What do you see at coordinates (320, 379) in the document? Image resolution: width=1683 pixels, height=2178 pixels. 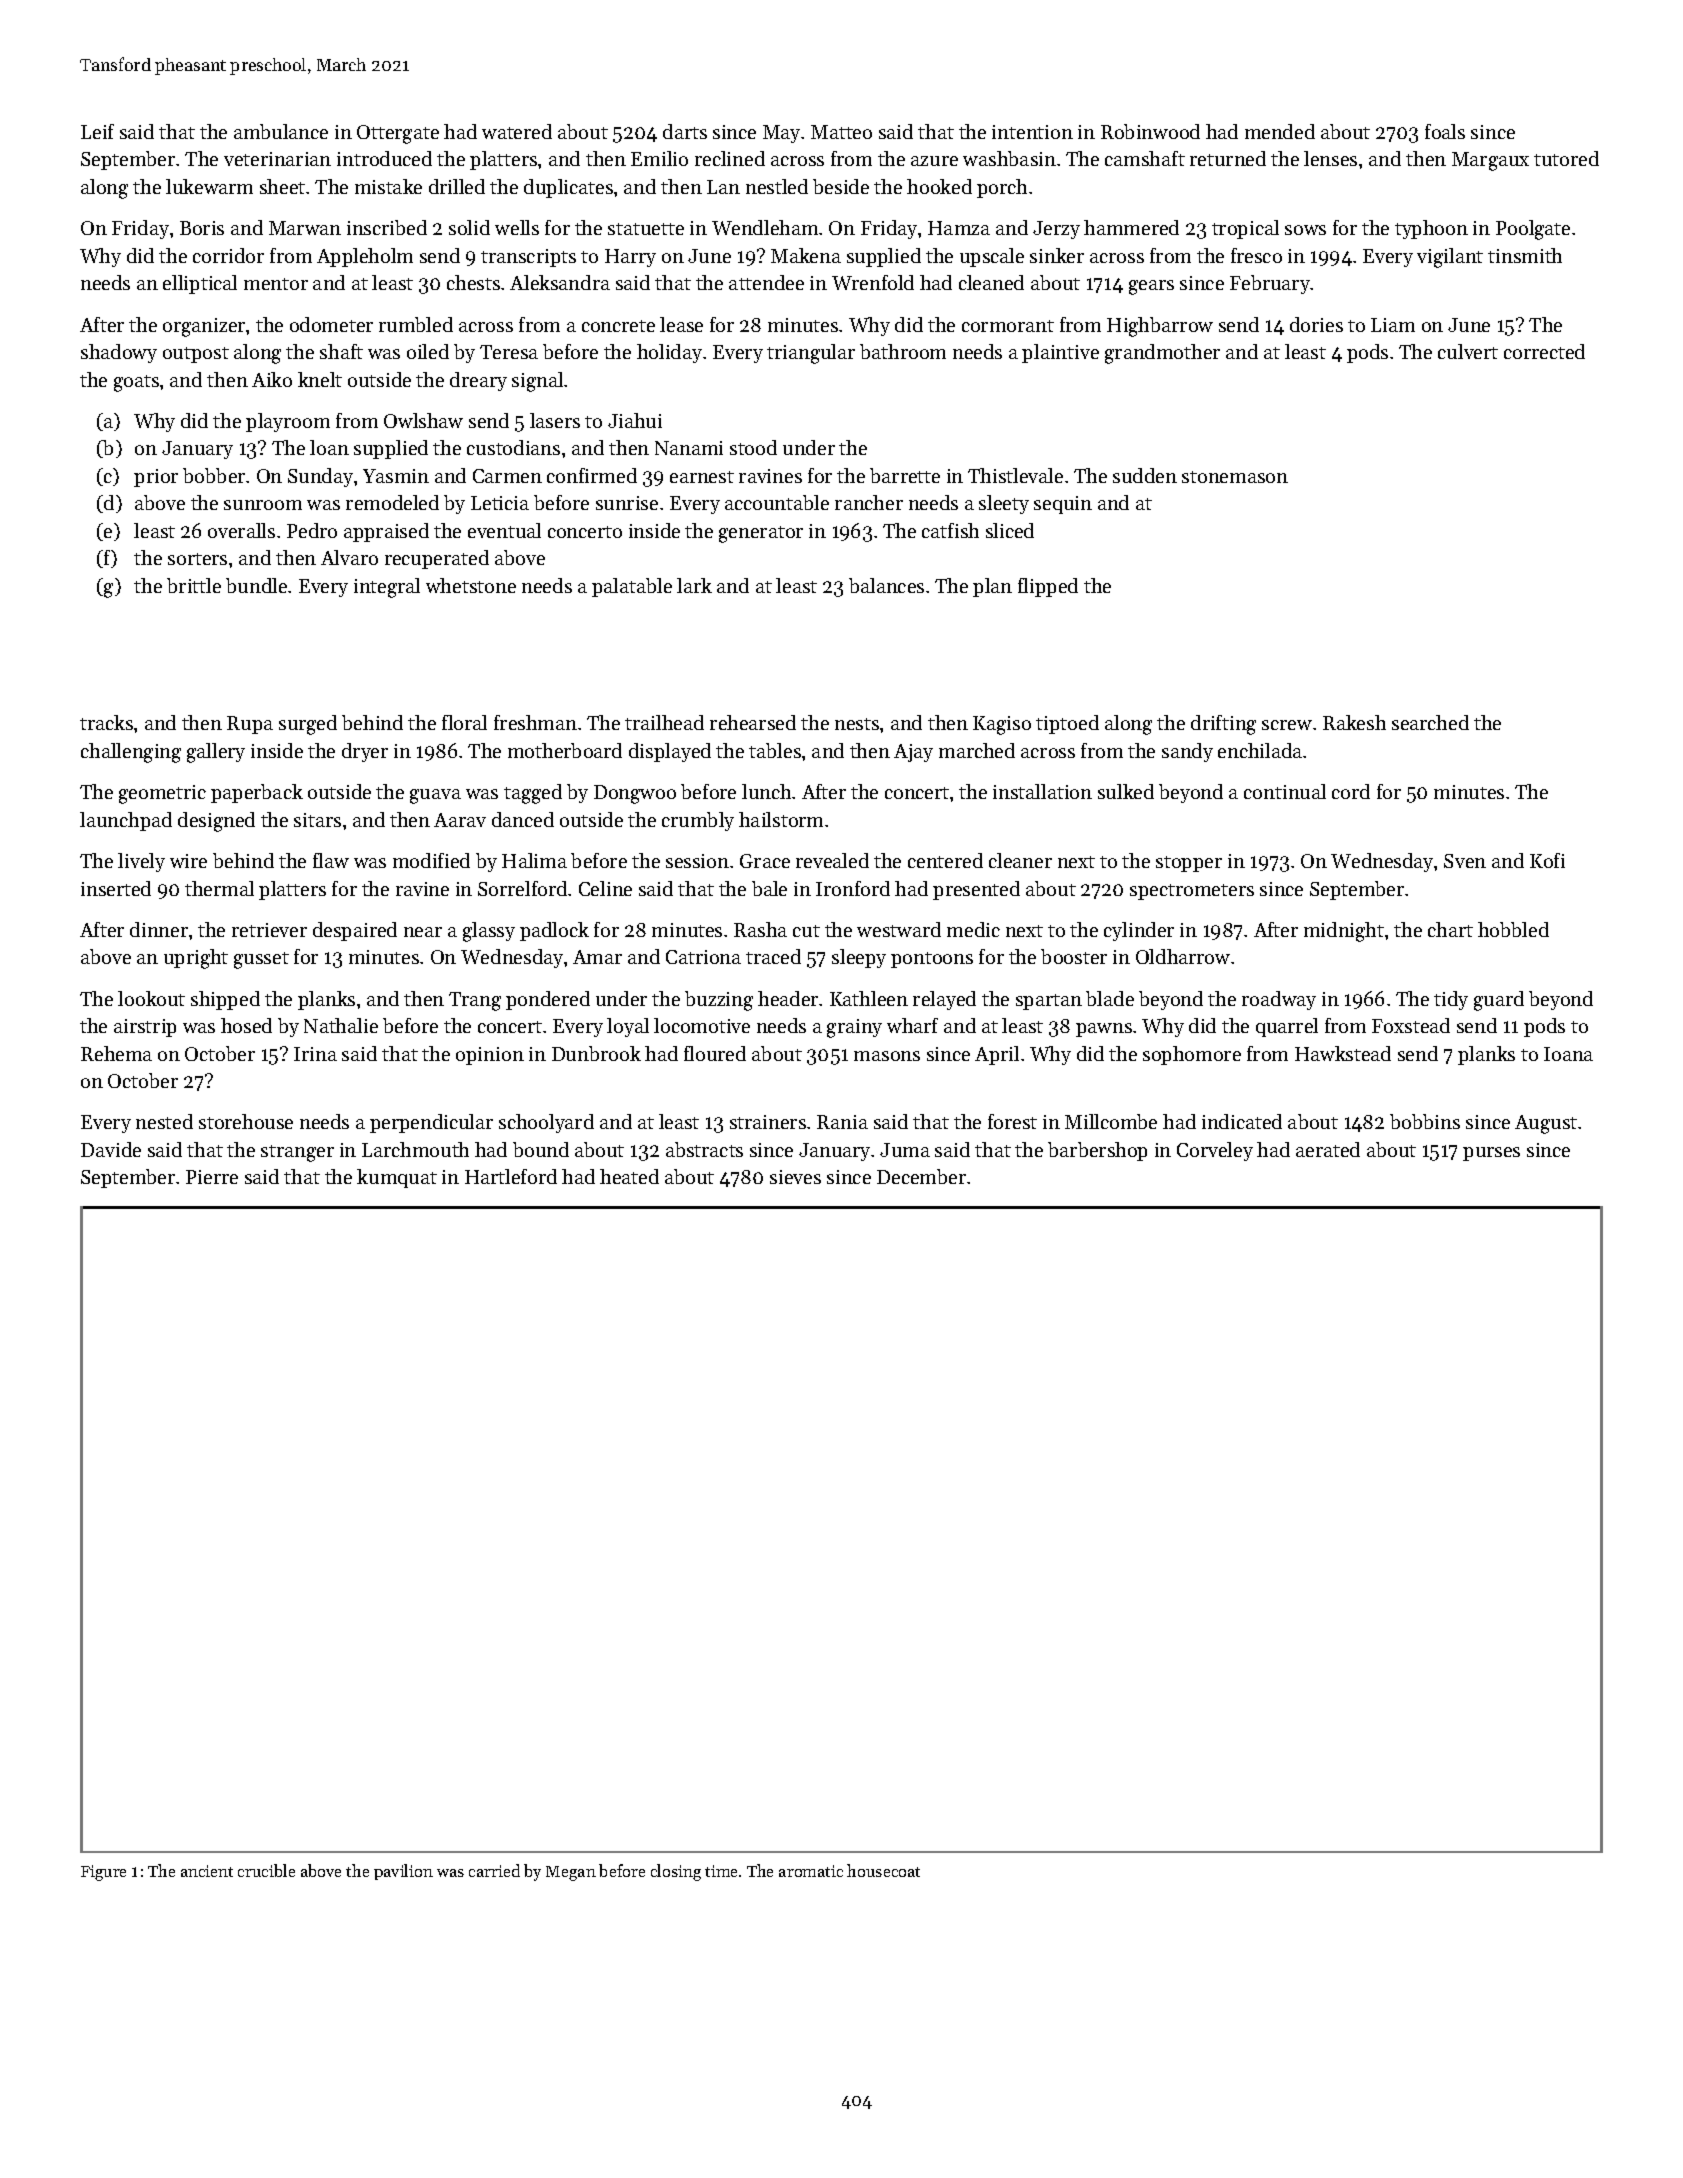 I see `knelt` at bounding box center [320, 379].
